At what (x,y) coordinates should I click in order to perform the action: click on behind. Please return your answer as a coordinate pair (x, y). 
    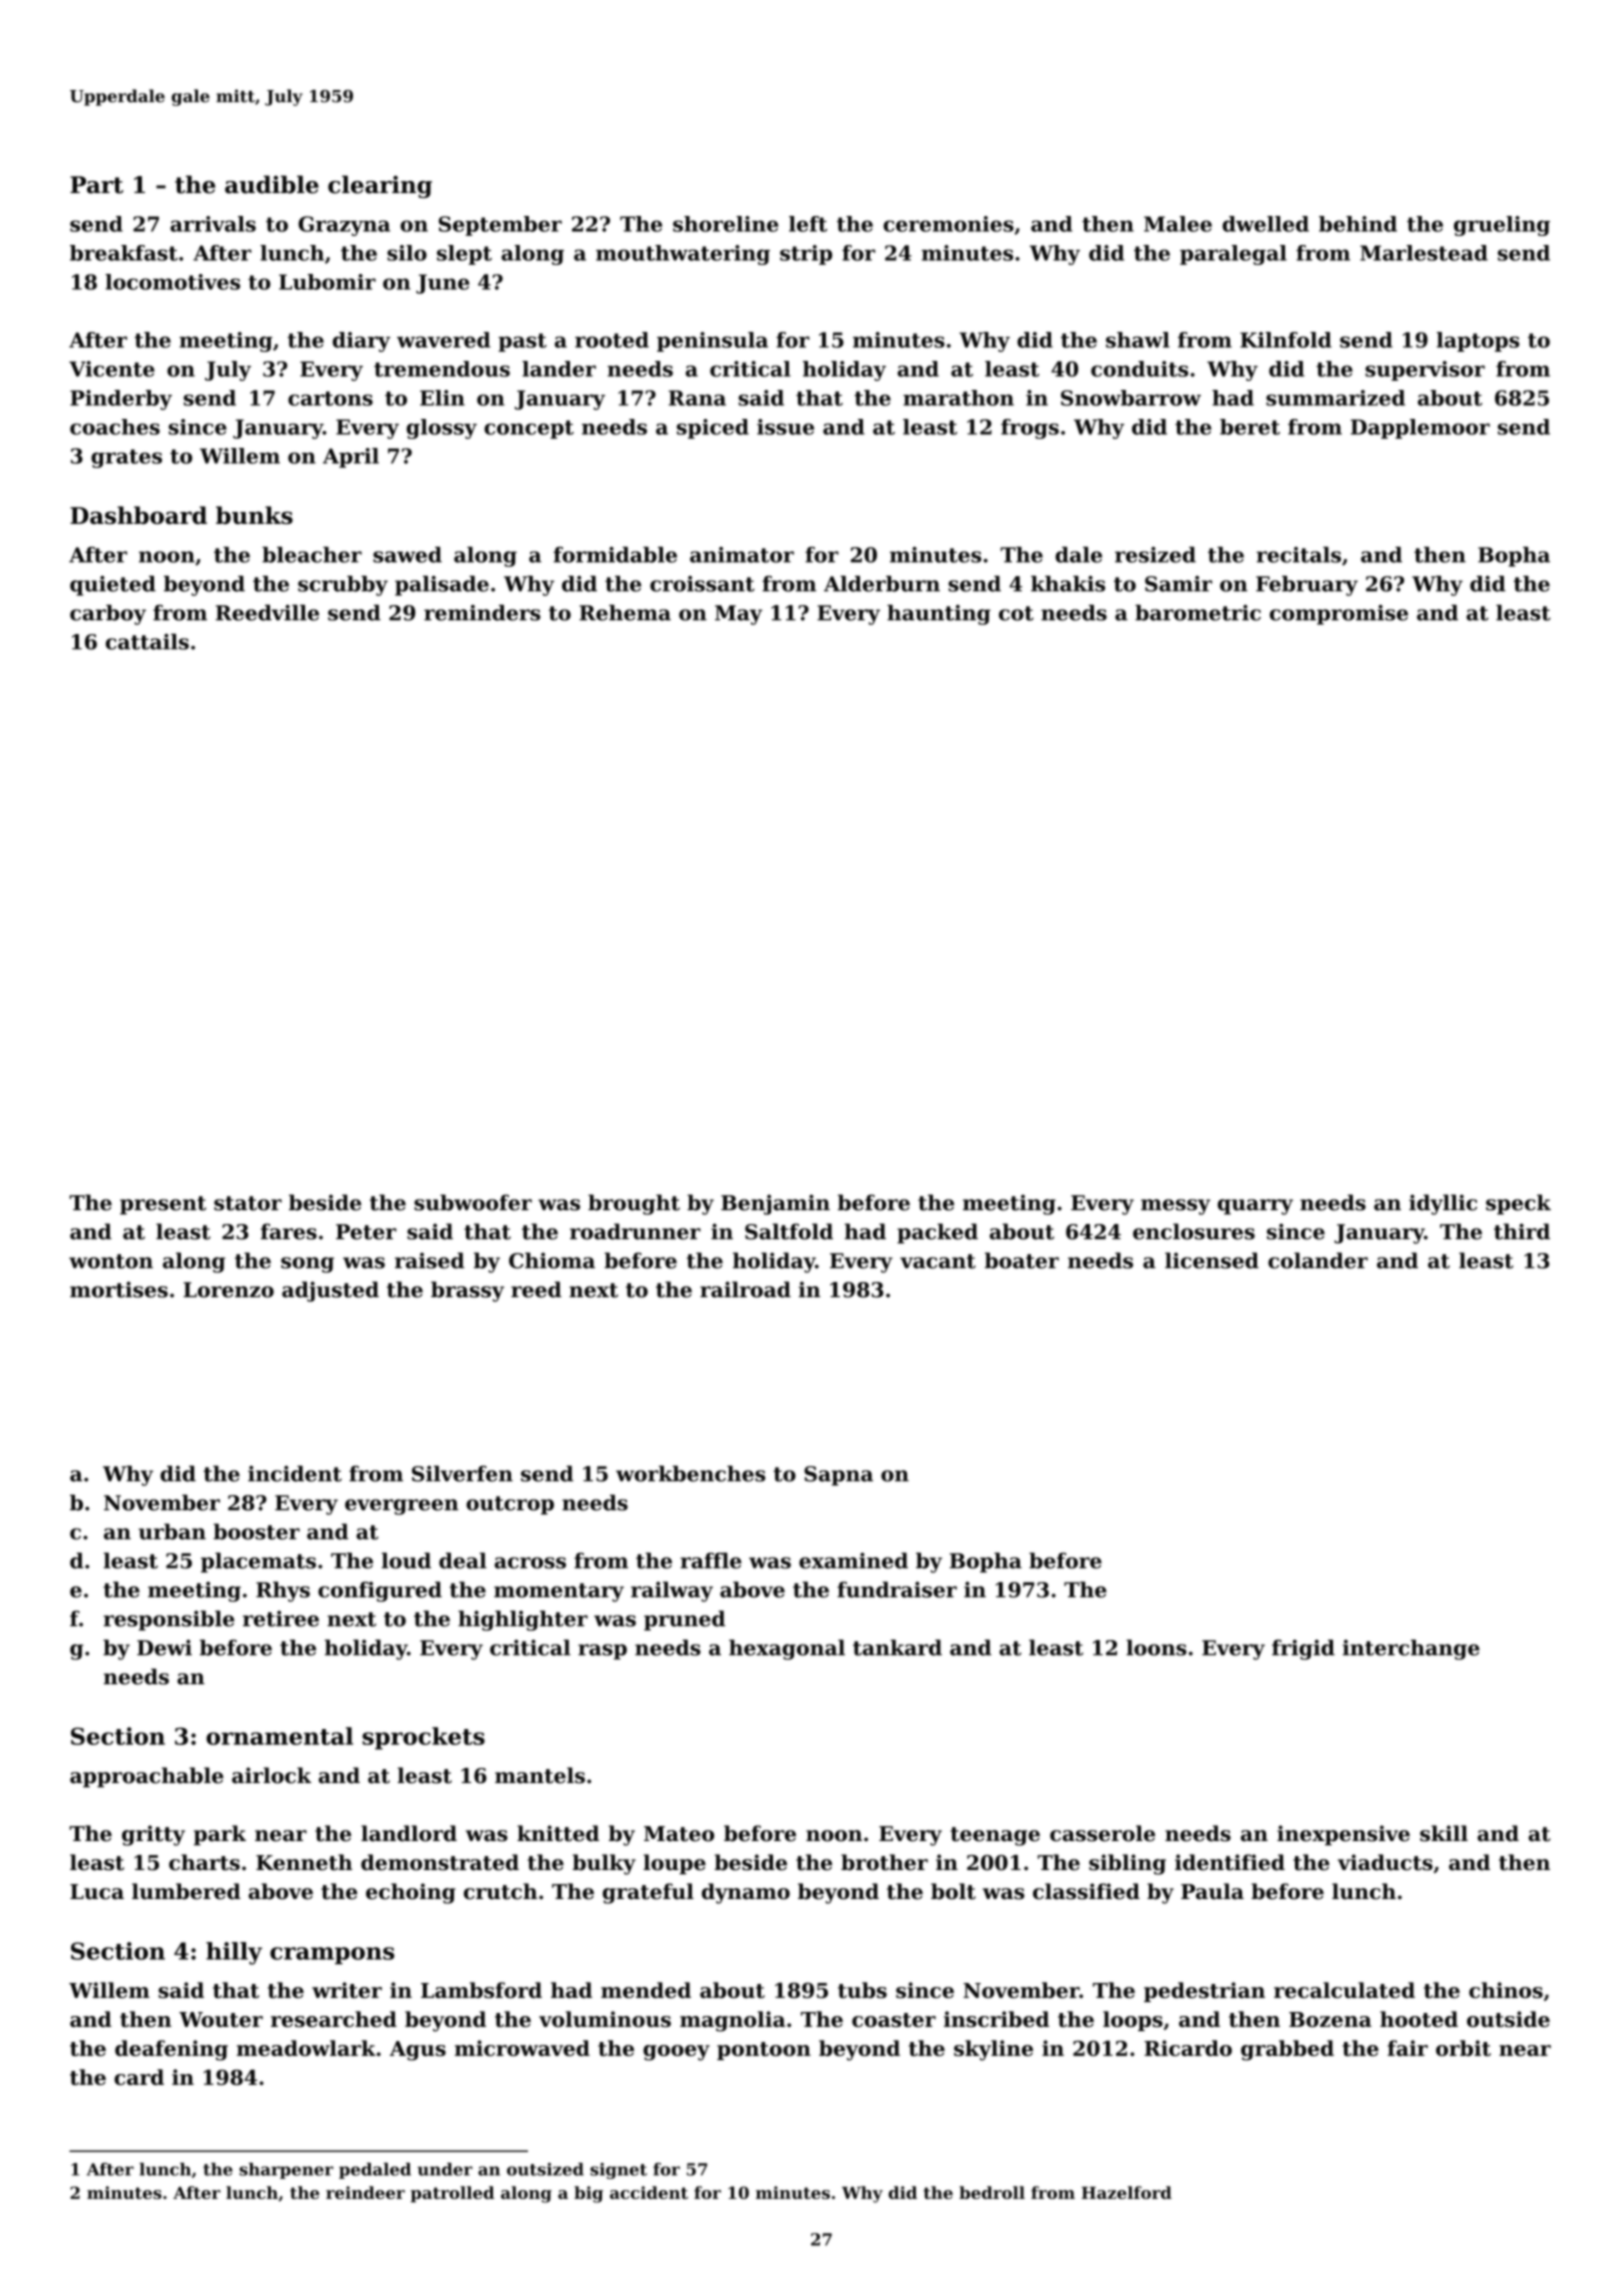
    Looking at the image, I should click on (1358, 224).
